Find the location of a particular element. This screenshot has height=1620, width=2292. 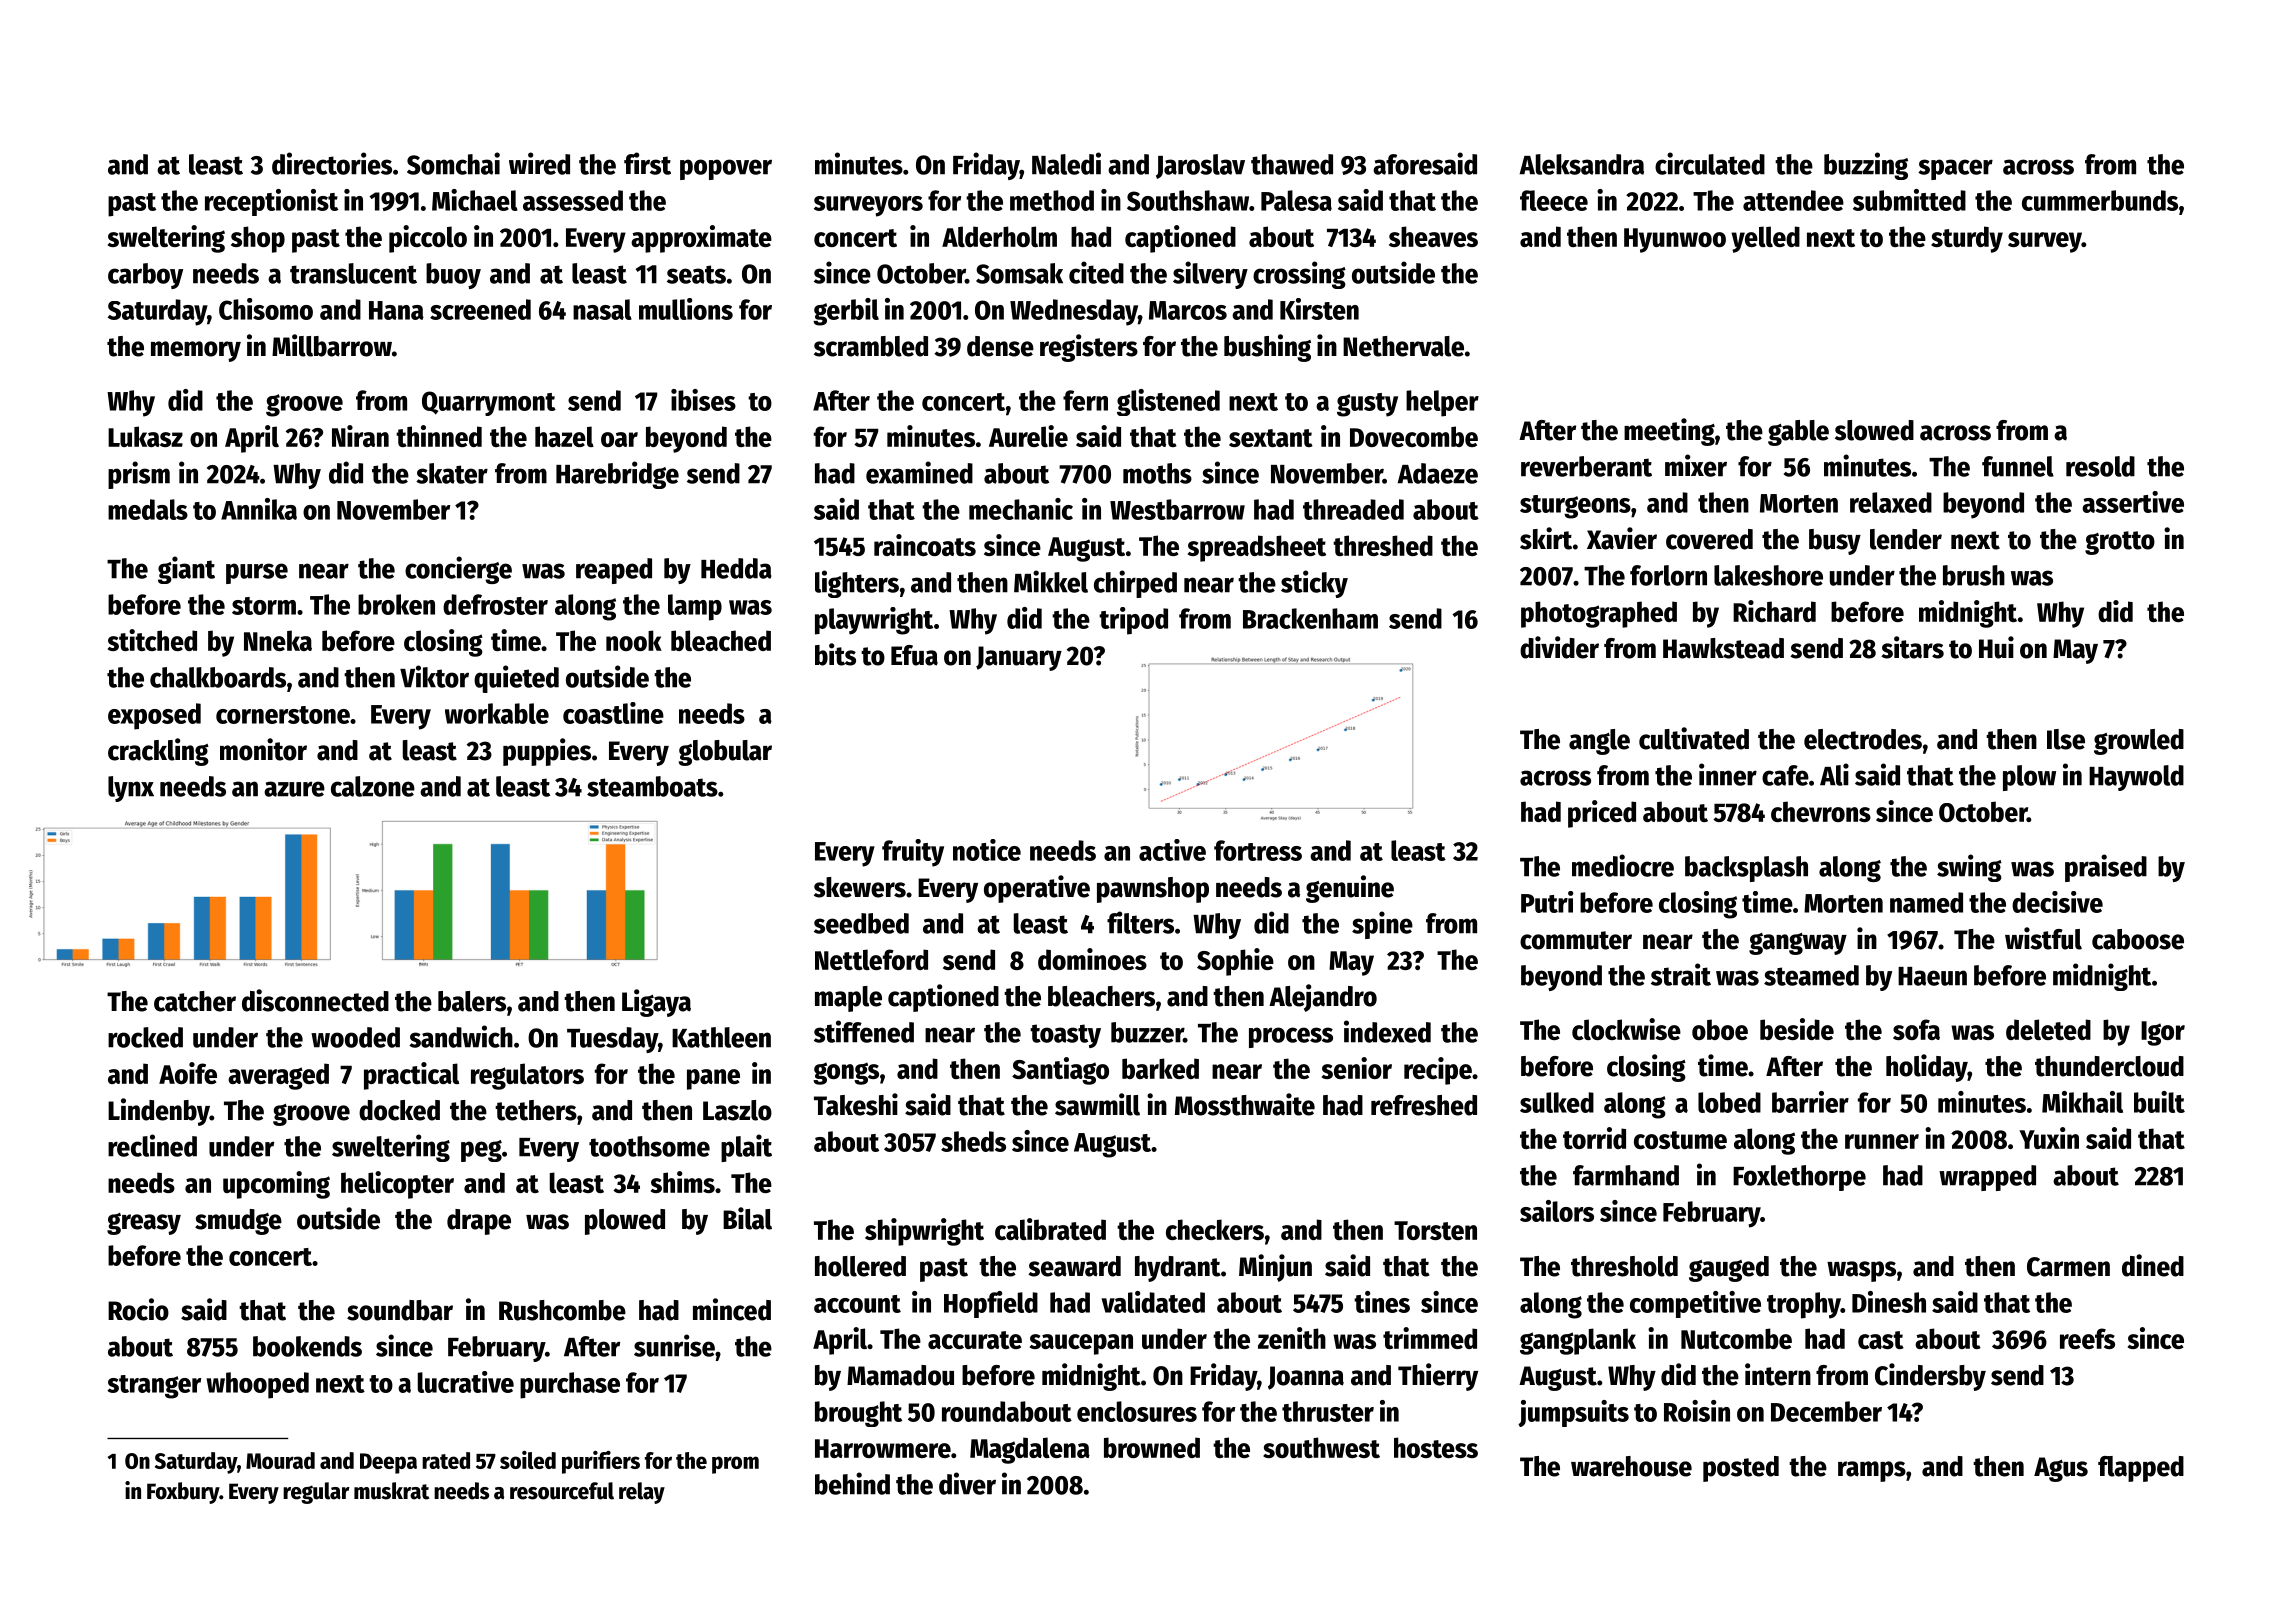

whooped is located at coordinates (257, 1385).
